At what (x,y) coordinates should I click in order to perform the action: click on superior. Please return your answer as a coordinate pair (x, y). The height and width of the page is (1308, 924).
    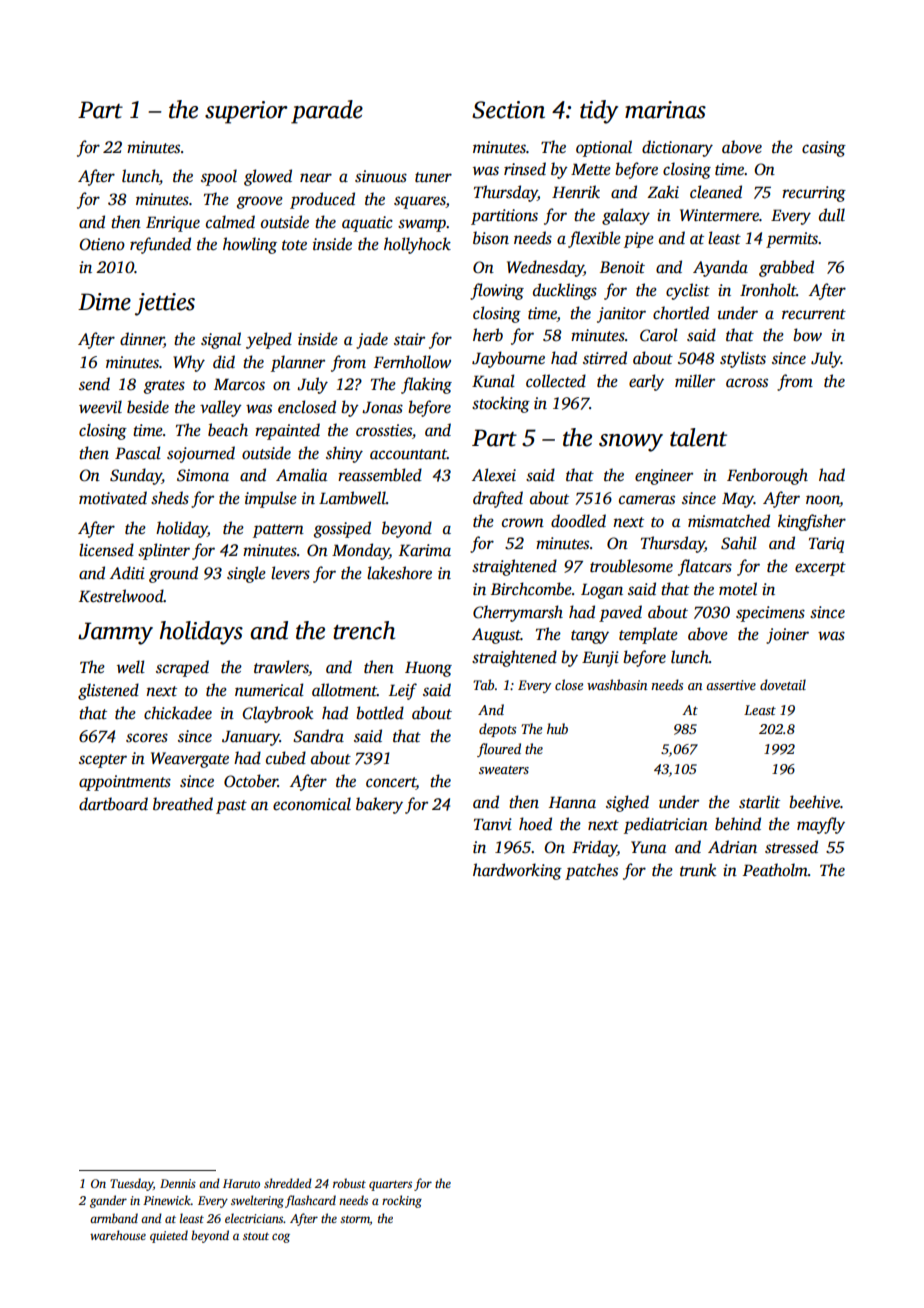
    Looking at the image, I should click on (246, 112).
